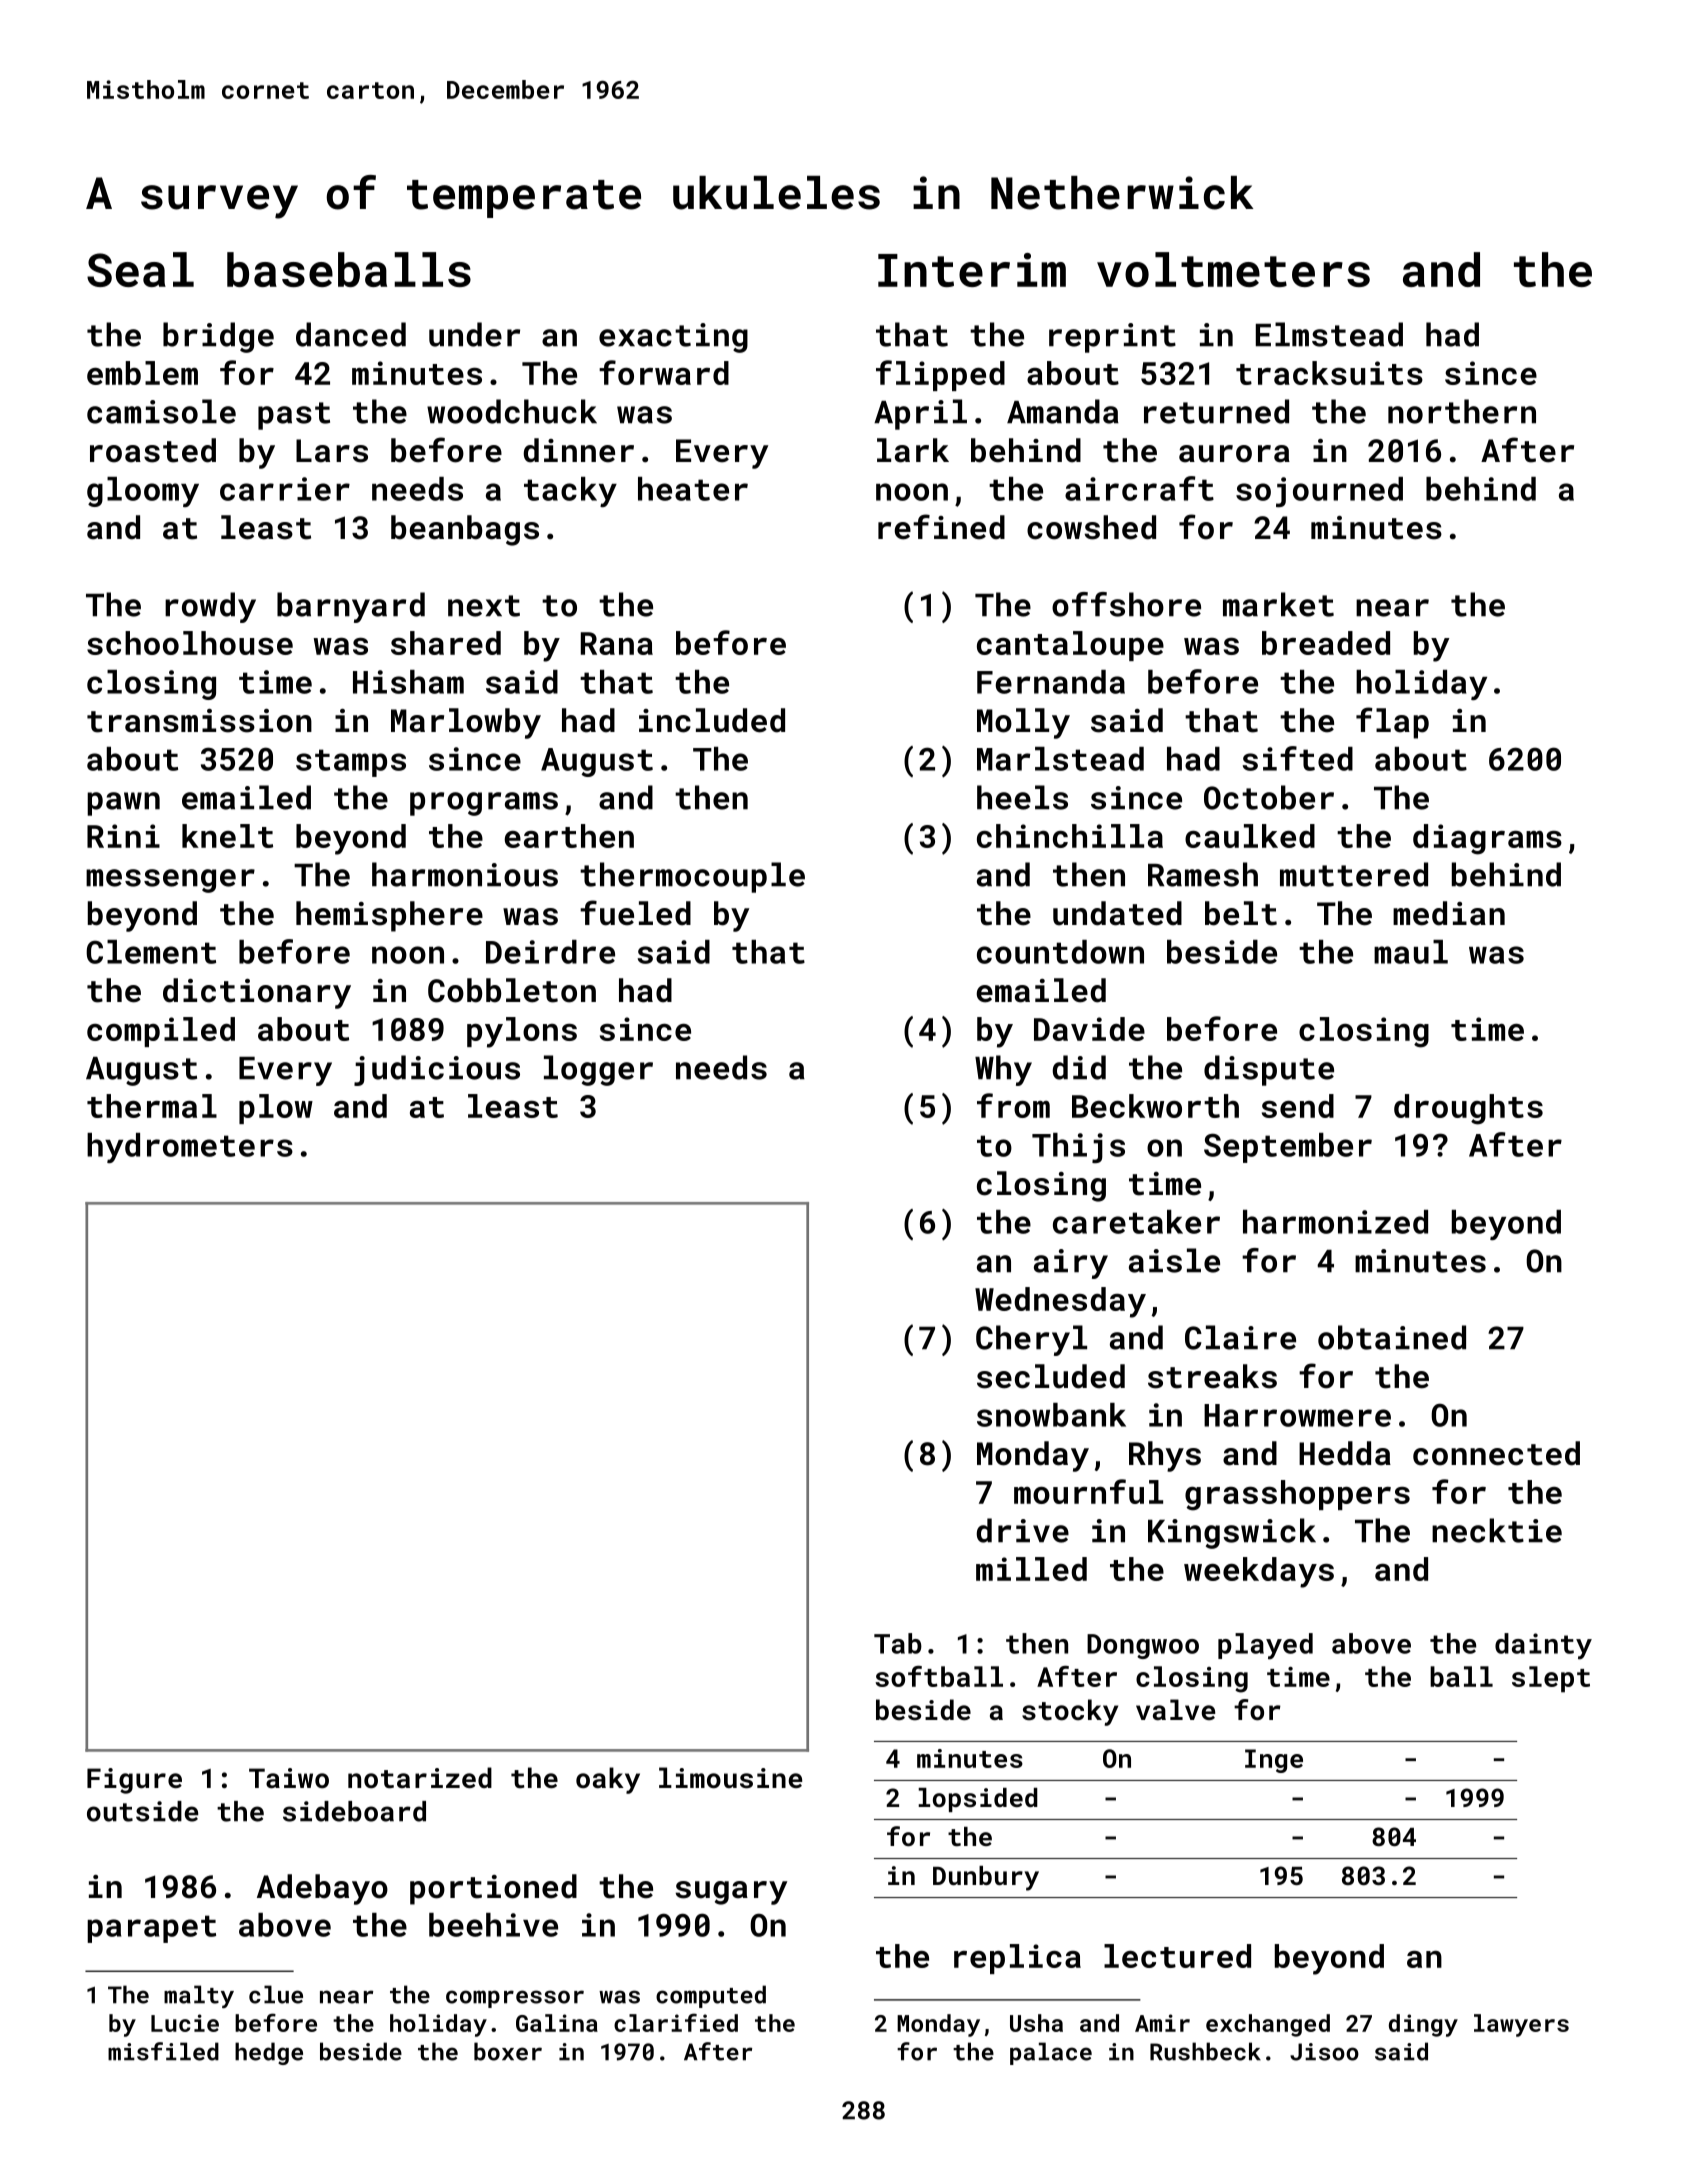 The image size is (1683, 2178). I want to click on refined, so click(941, 527).
